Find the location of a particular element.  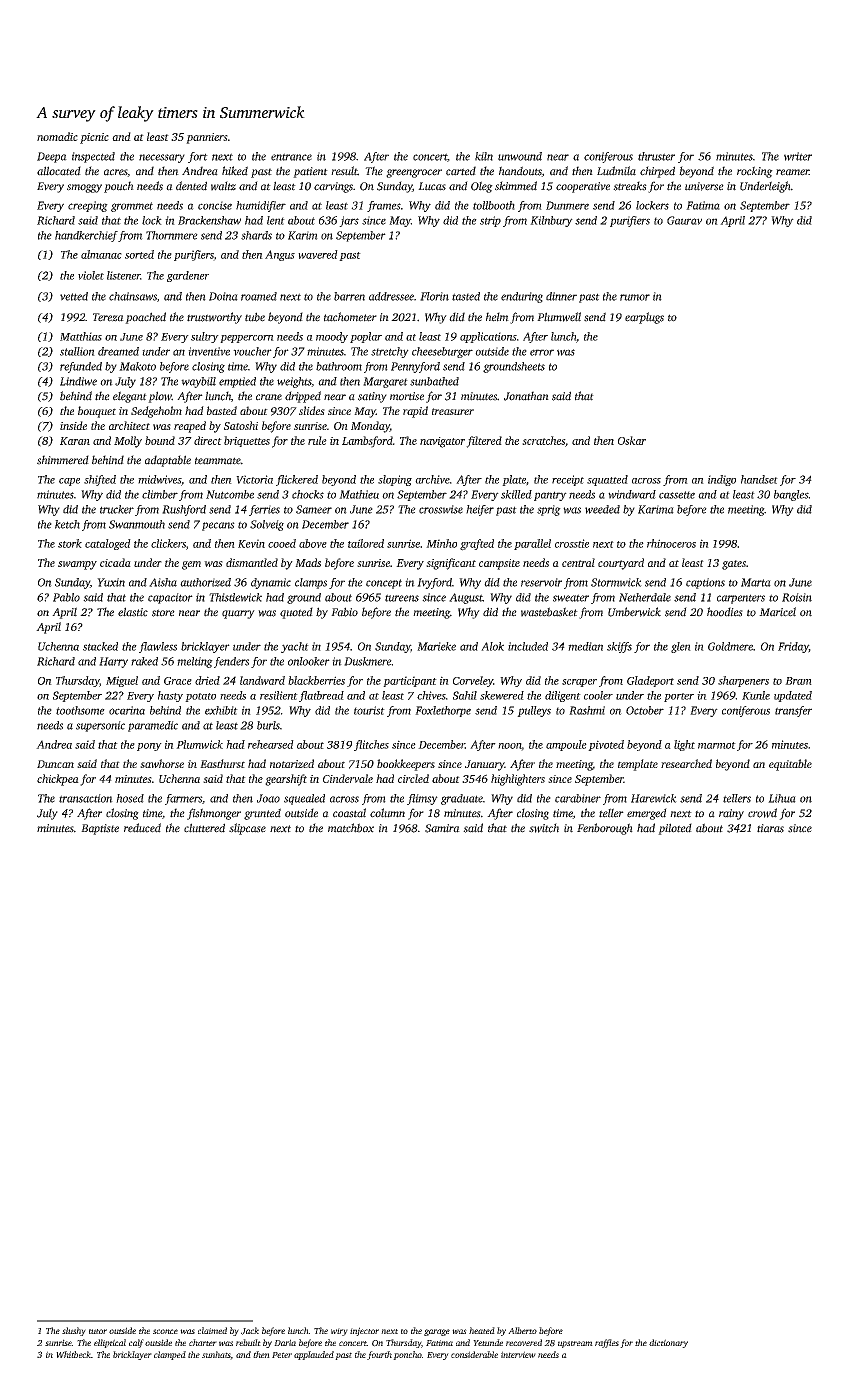

bookkeepers is located at coordinates (406, 765).
